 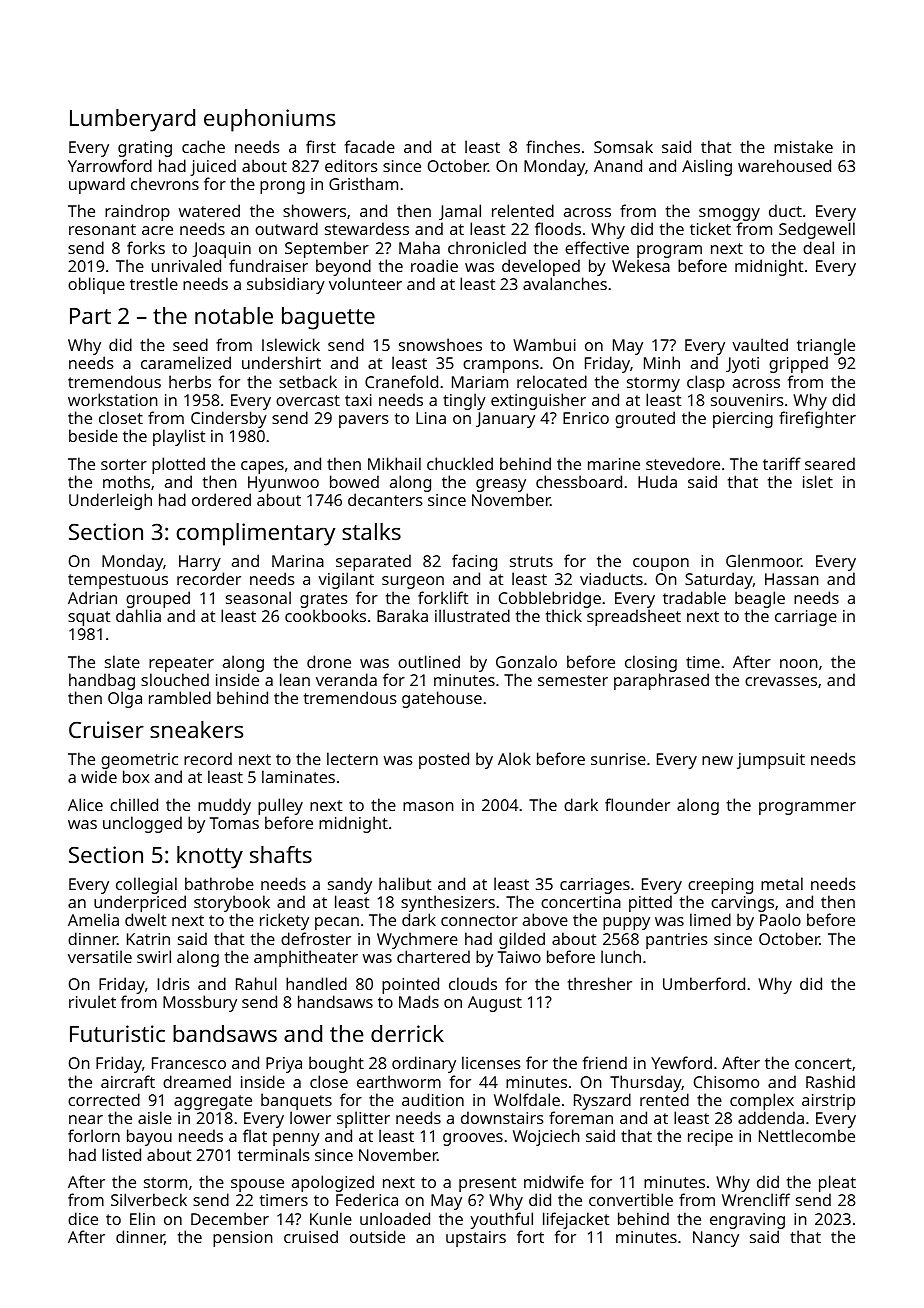 What do you see at coordinates (124, 464) in the screenshot?
I see `sorter` at bounding box center [124, 464].
